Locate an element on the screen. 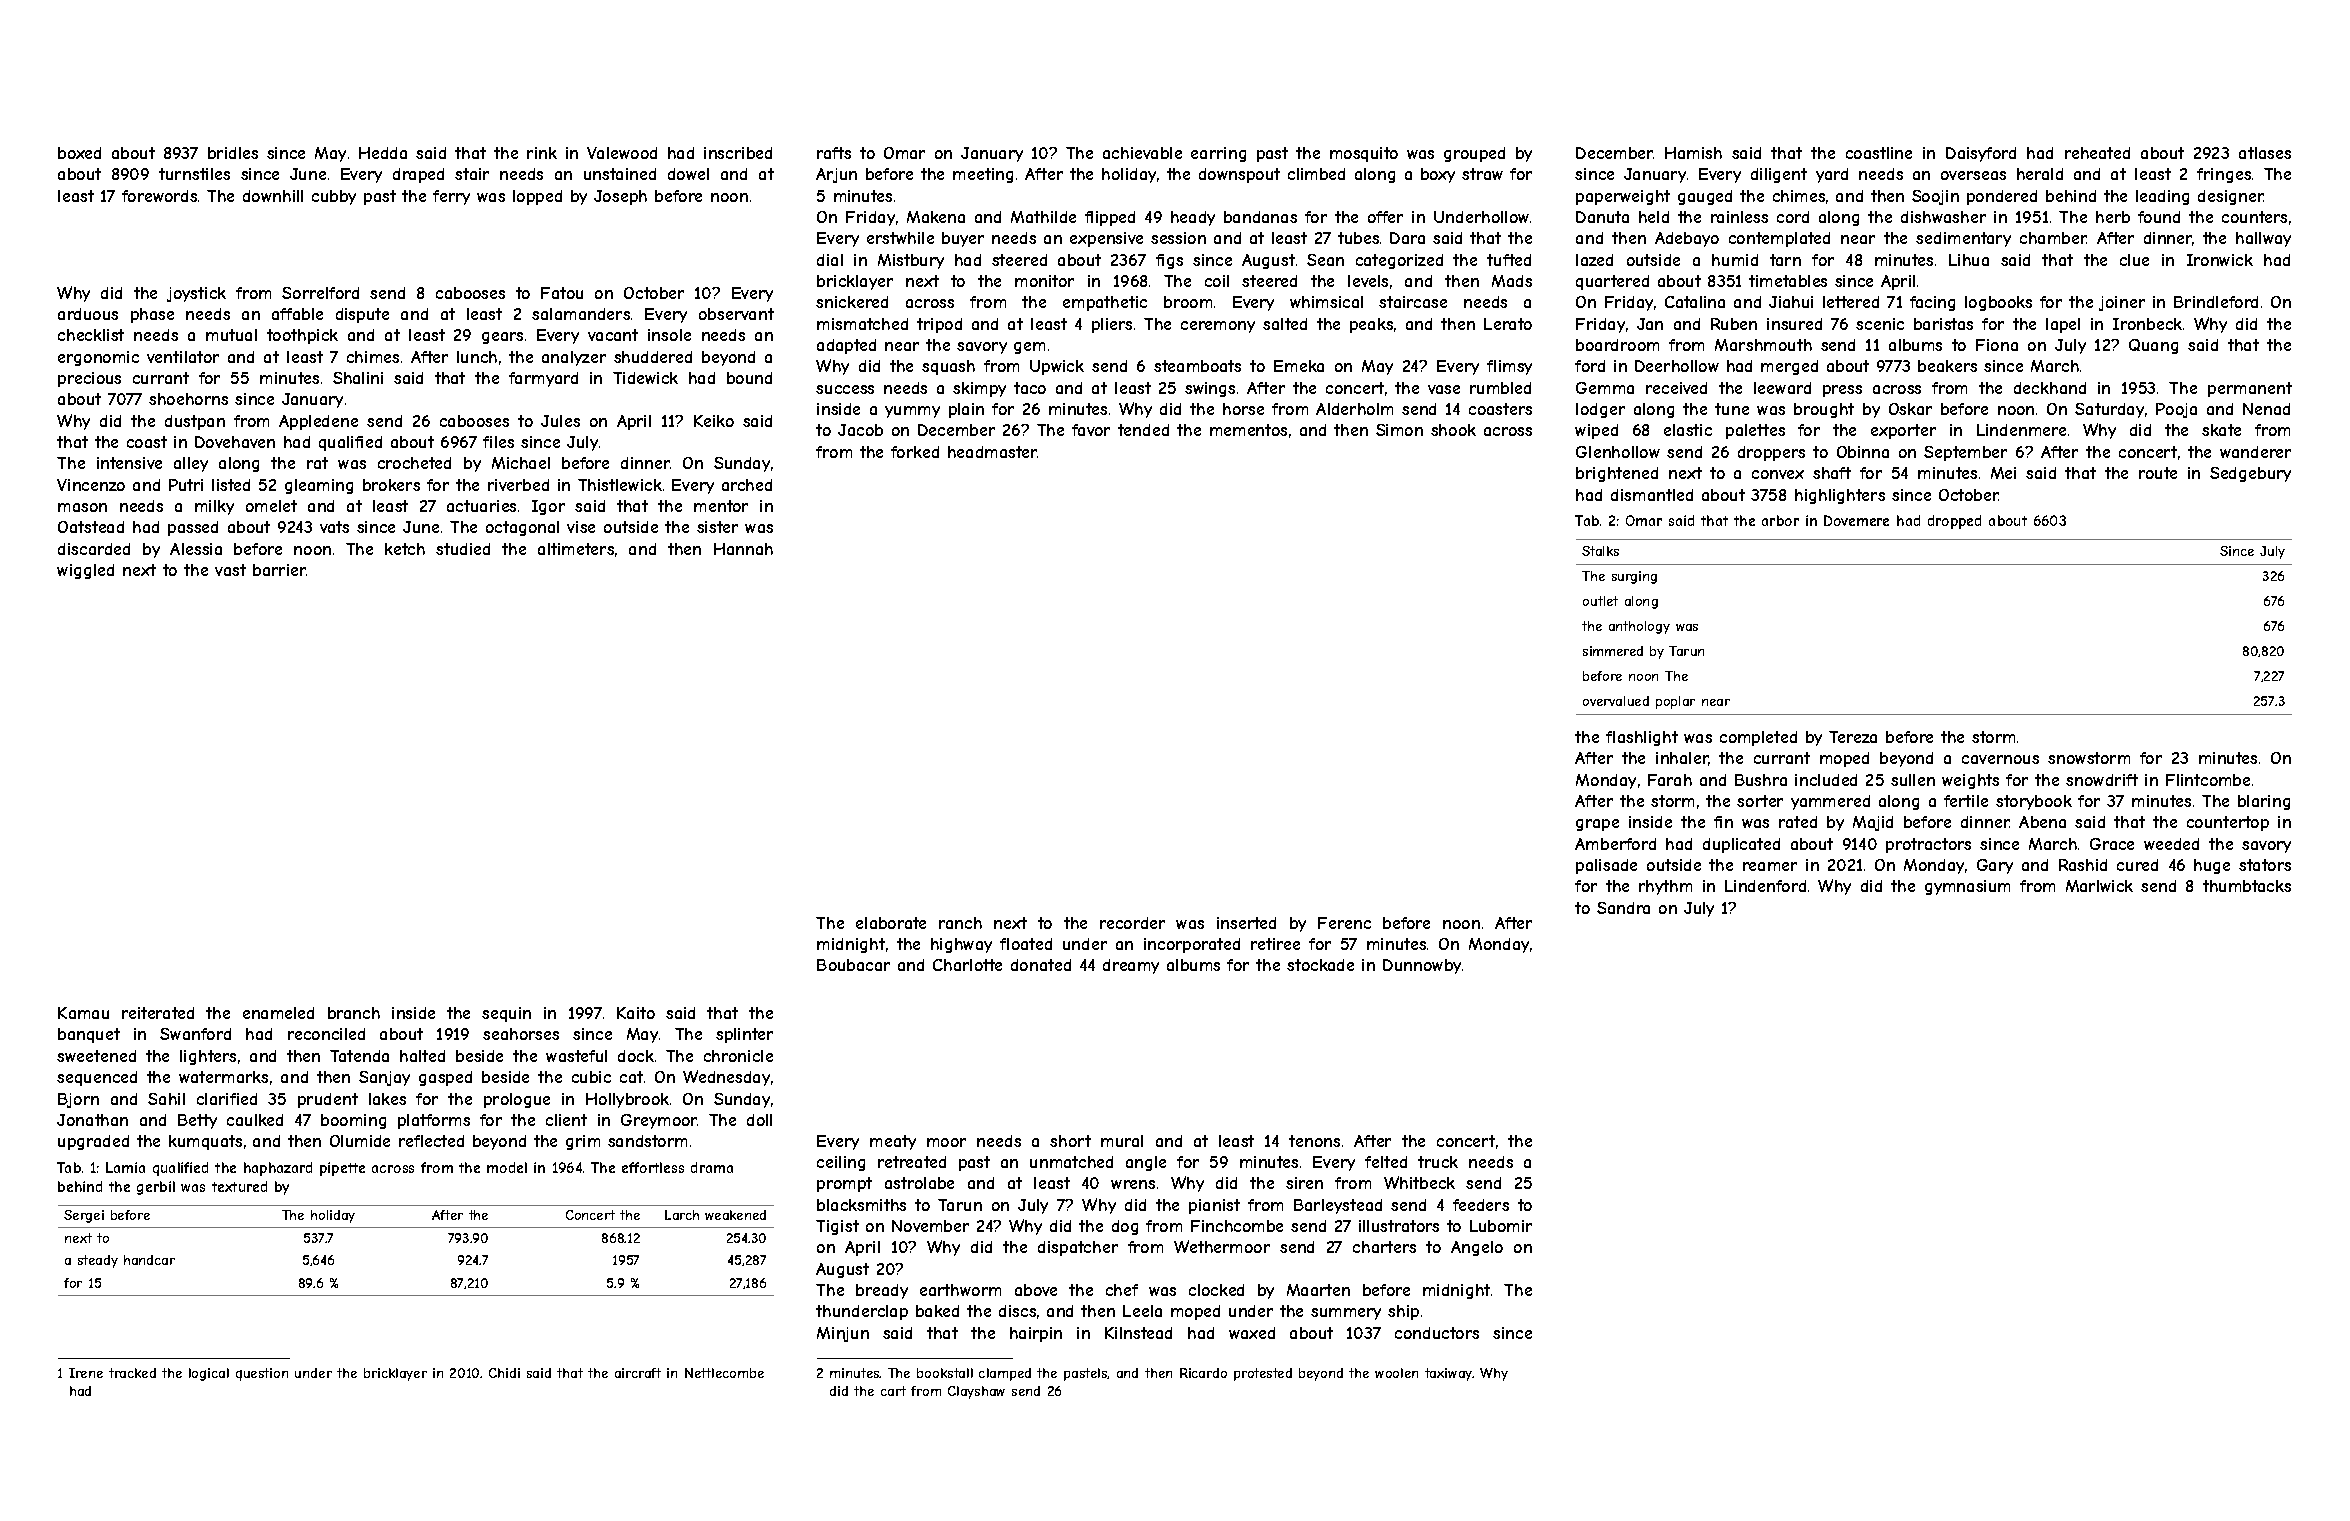 The height and width of the screenshot is (1521, 2350). felted is located at coordinates (1386, 1162).
